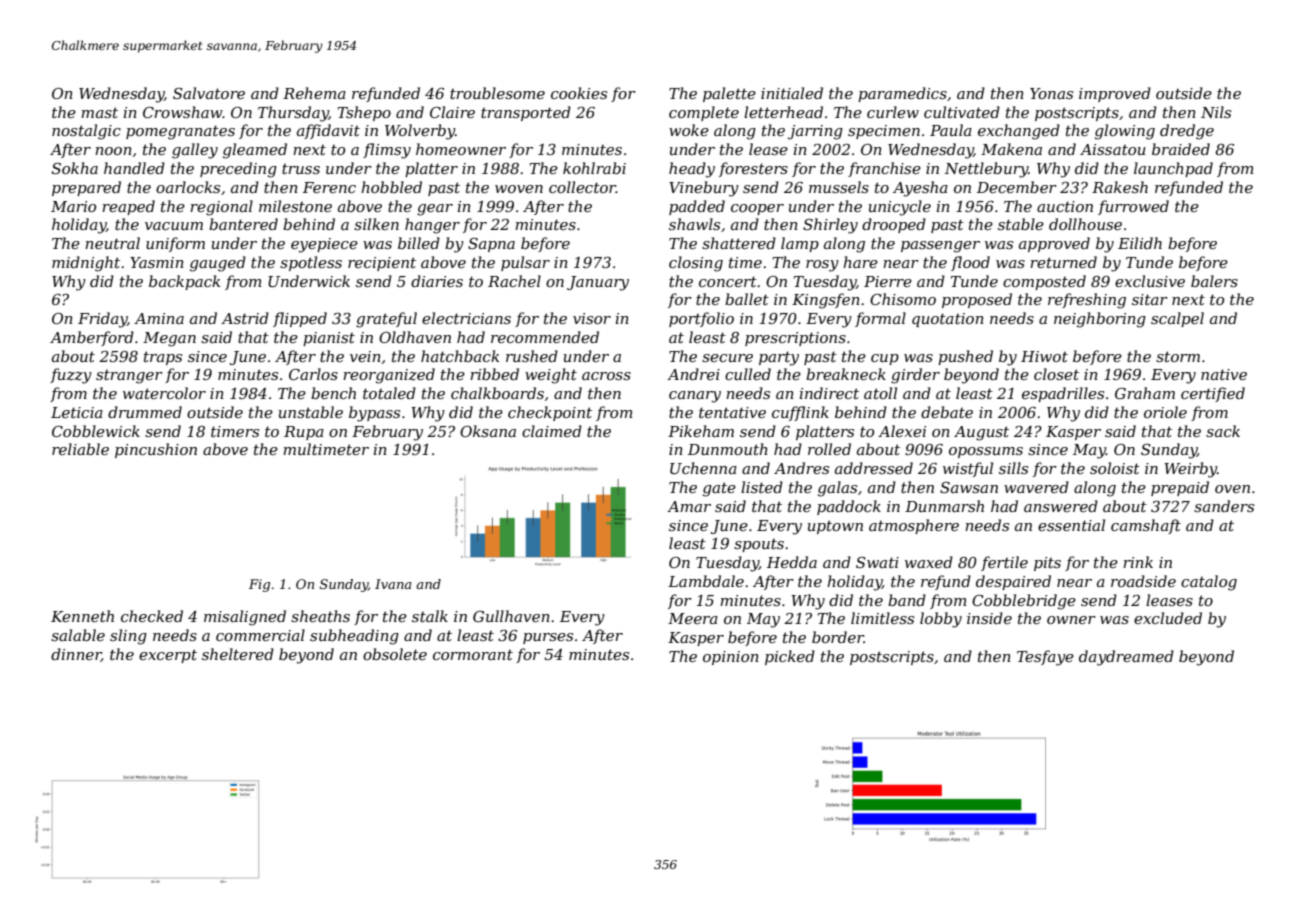  I want to click on Rehema, so click(314, 93).
